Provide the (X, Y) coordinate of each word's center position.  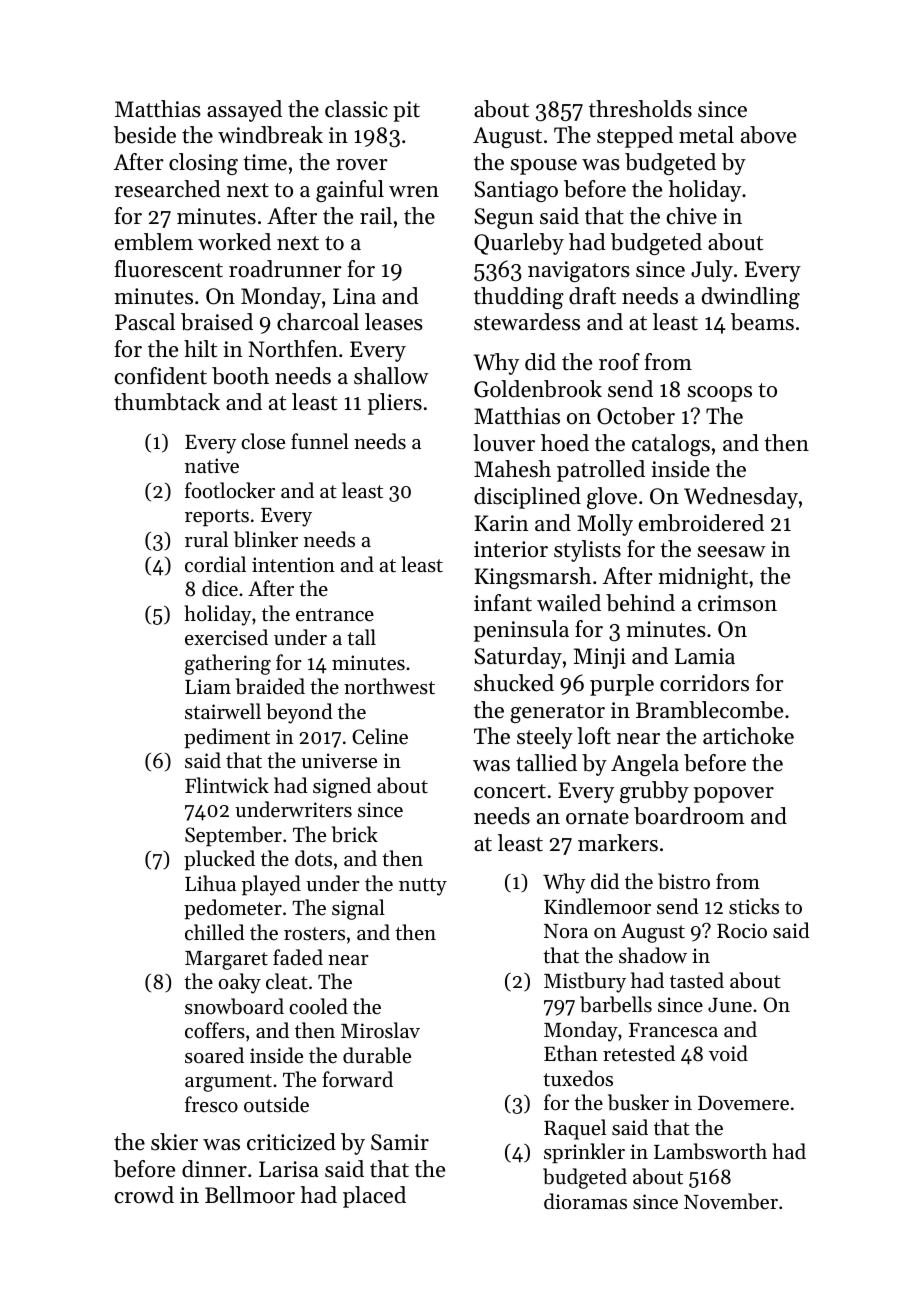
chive (692, 216)
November (731, 1201)
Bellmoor (250, 1195)
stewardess (527, 322)
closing (203, 164)
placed (374, 1197)
